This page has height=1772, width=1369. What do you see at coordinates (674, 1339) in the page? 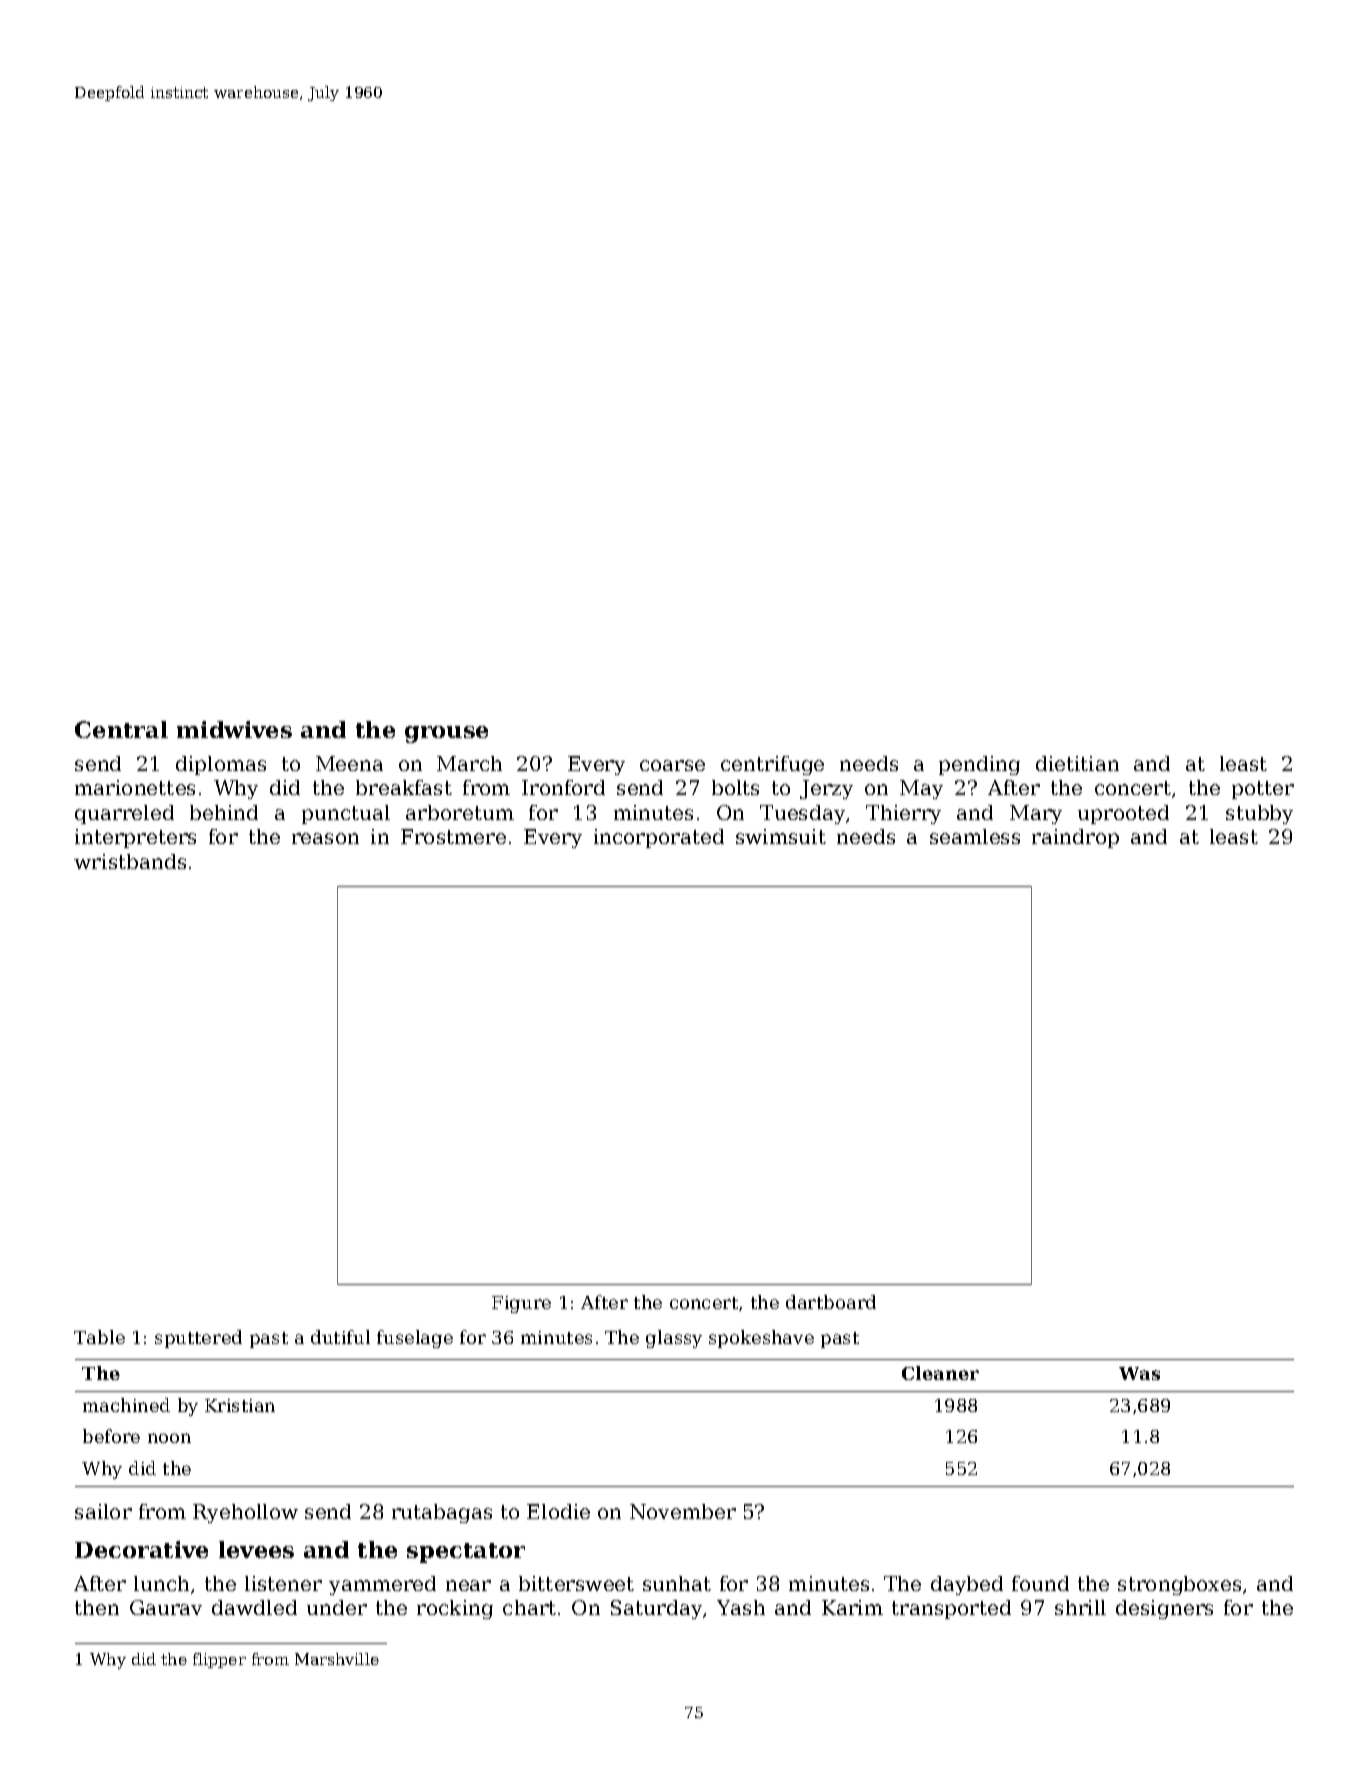
I see `glassy` at bounding box center [674, 1339].
